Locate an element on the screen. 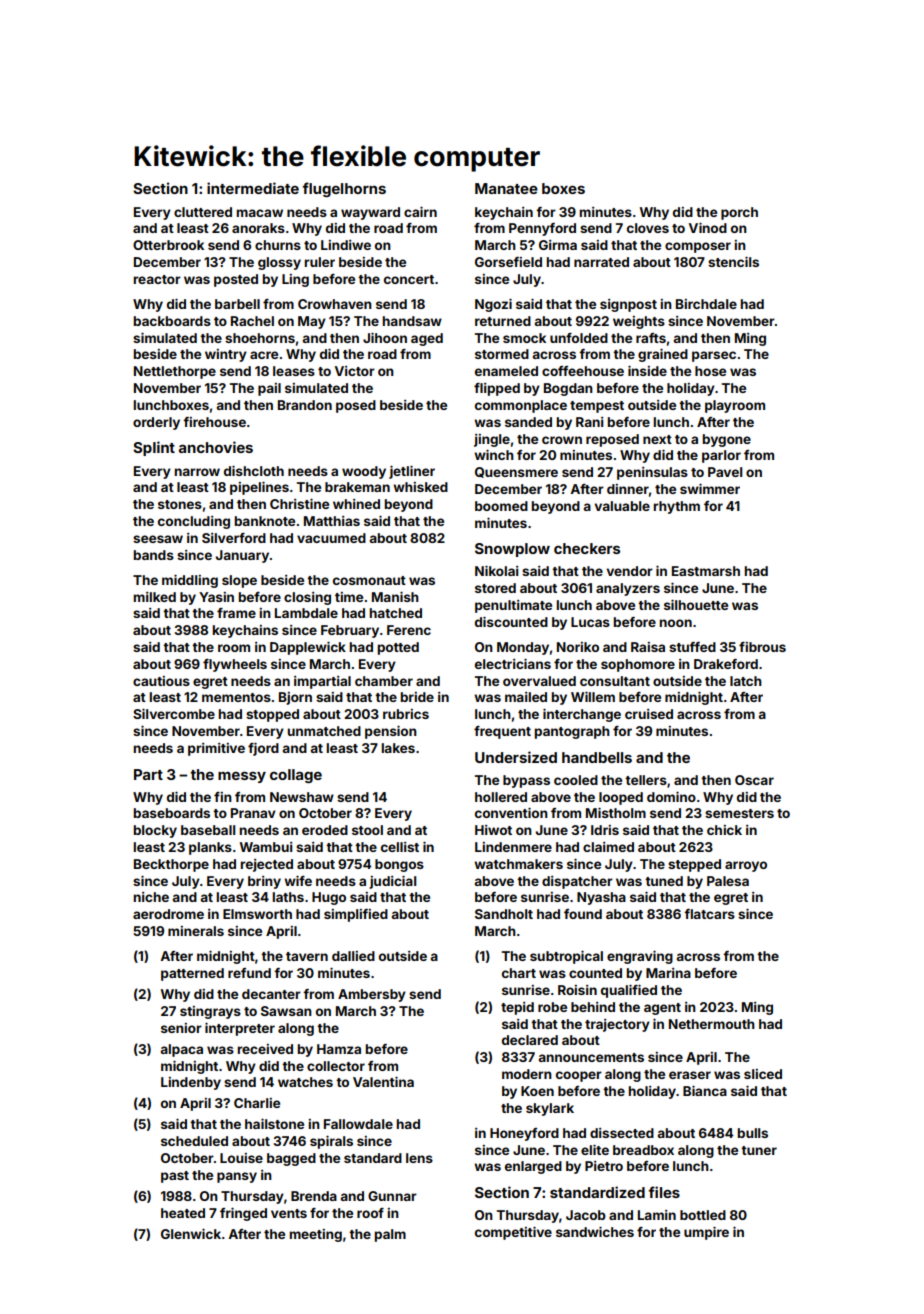 Image resolution: width=924 pixels, height=1314 pixels. Wambui is located at coordinates (266, 847).
